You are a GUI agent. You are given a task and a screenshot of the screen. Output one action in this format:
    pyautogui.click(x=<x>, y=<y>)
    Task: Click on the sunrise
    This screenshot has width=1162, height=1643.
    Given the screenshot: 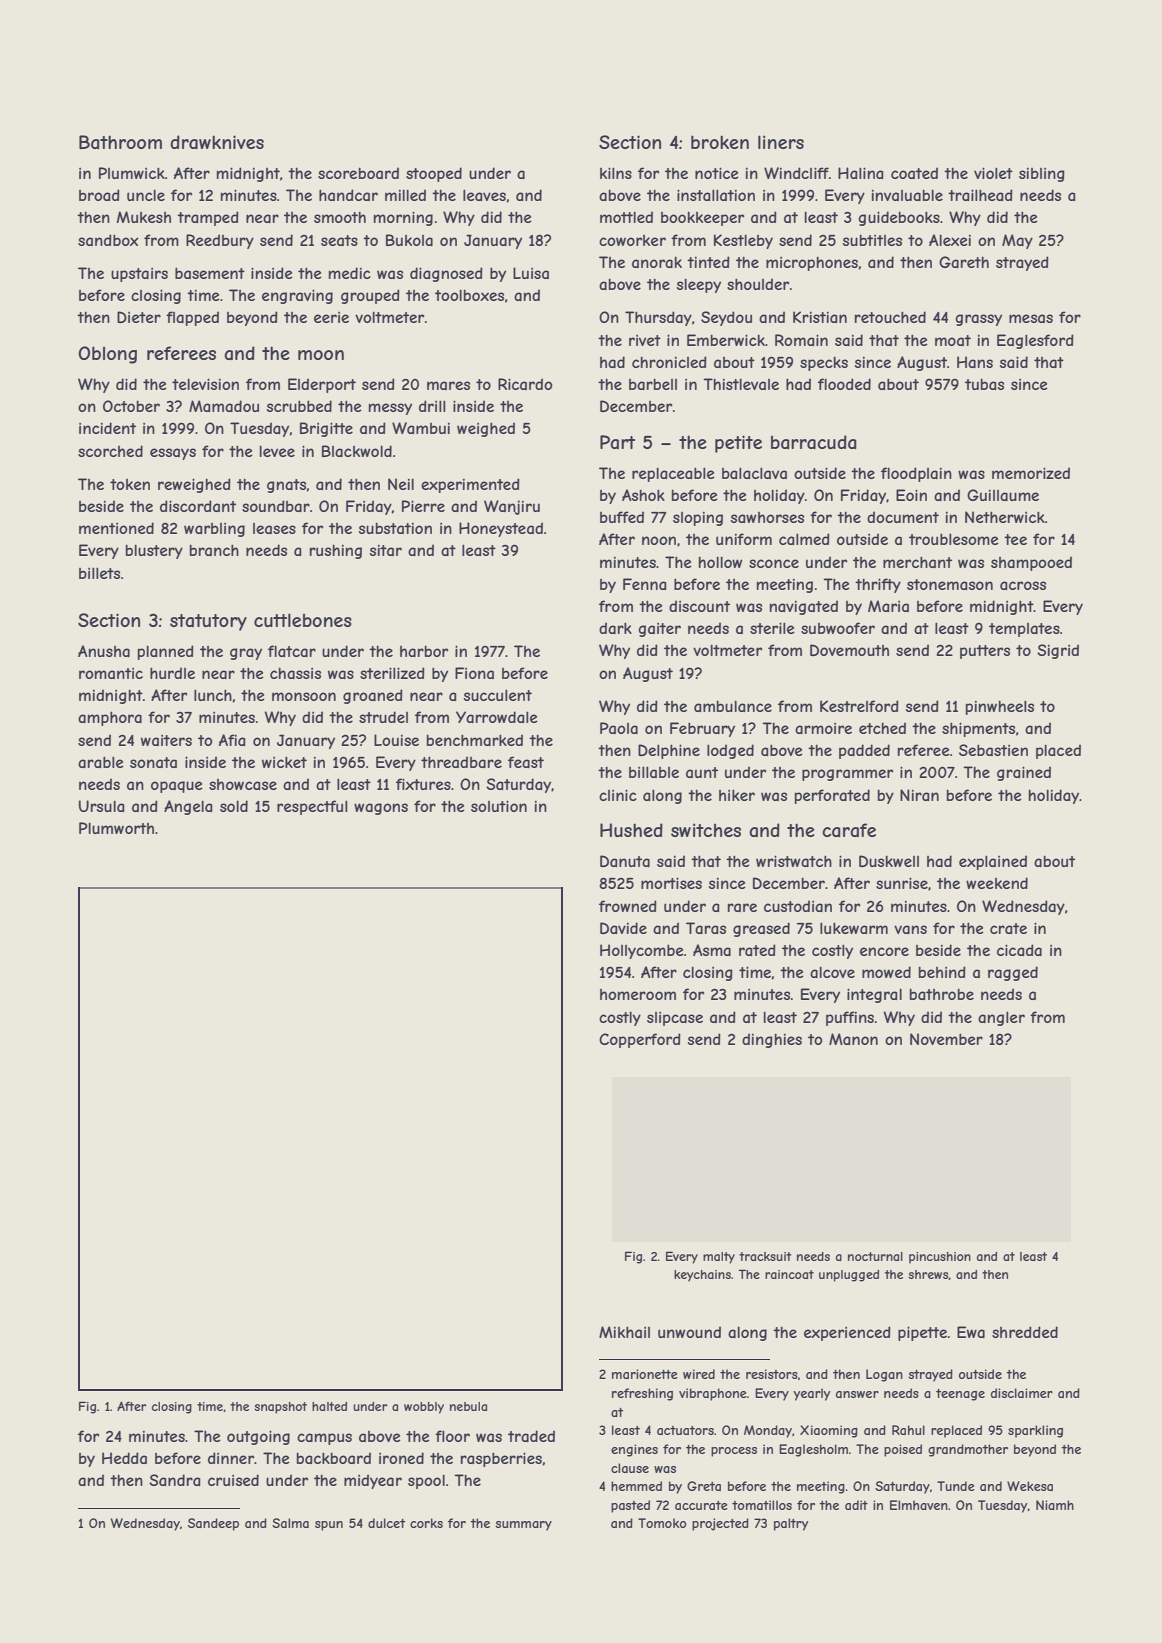 What is the action you would take?
    pyautogui.click(x=902, y=883)
